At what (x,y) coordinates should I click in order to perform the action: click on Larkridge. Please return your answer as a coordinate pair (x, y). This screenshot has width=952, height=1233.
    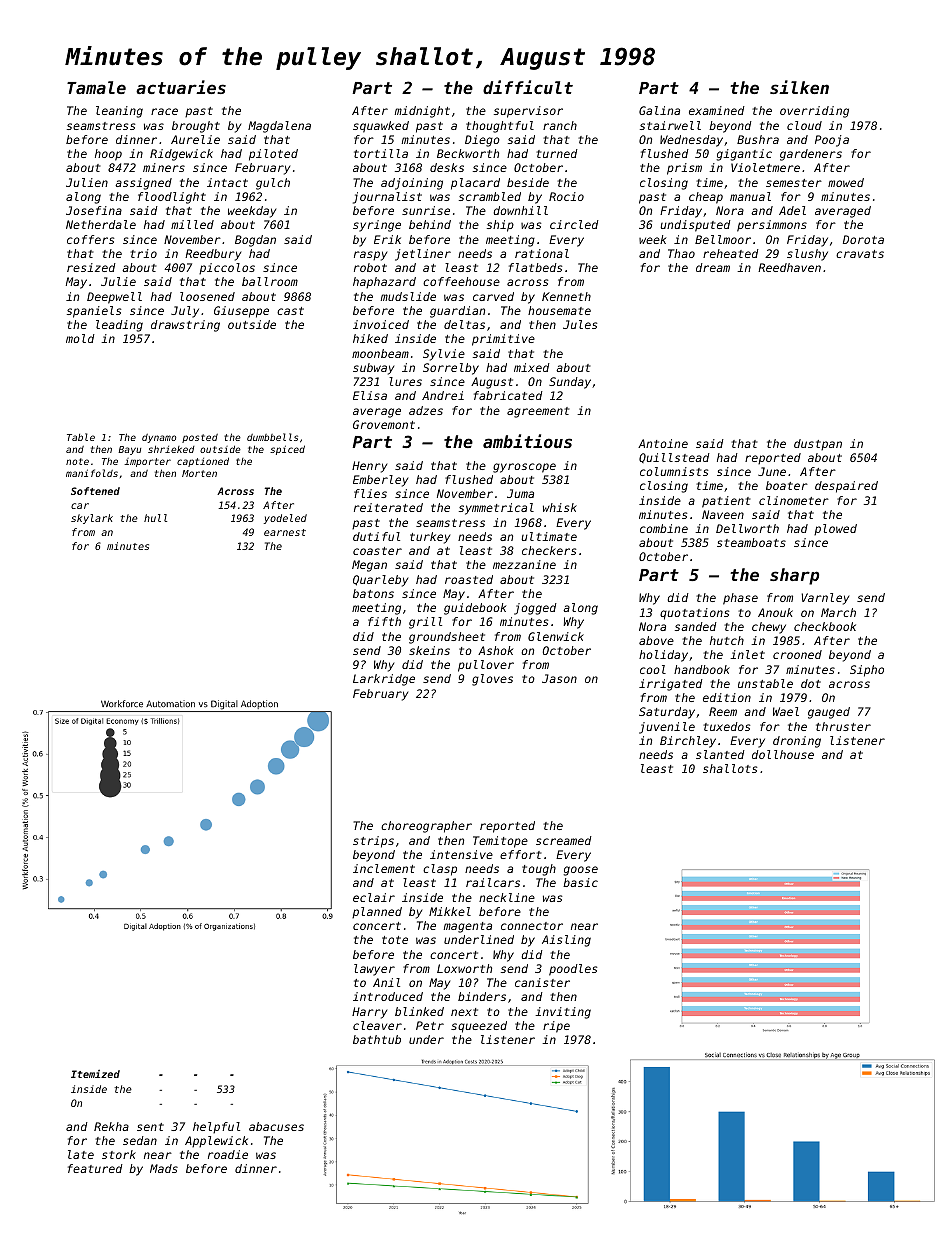
    Looking at the image, I should click on (384, 680).
